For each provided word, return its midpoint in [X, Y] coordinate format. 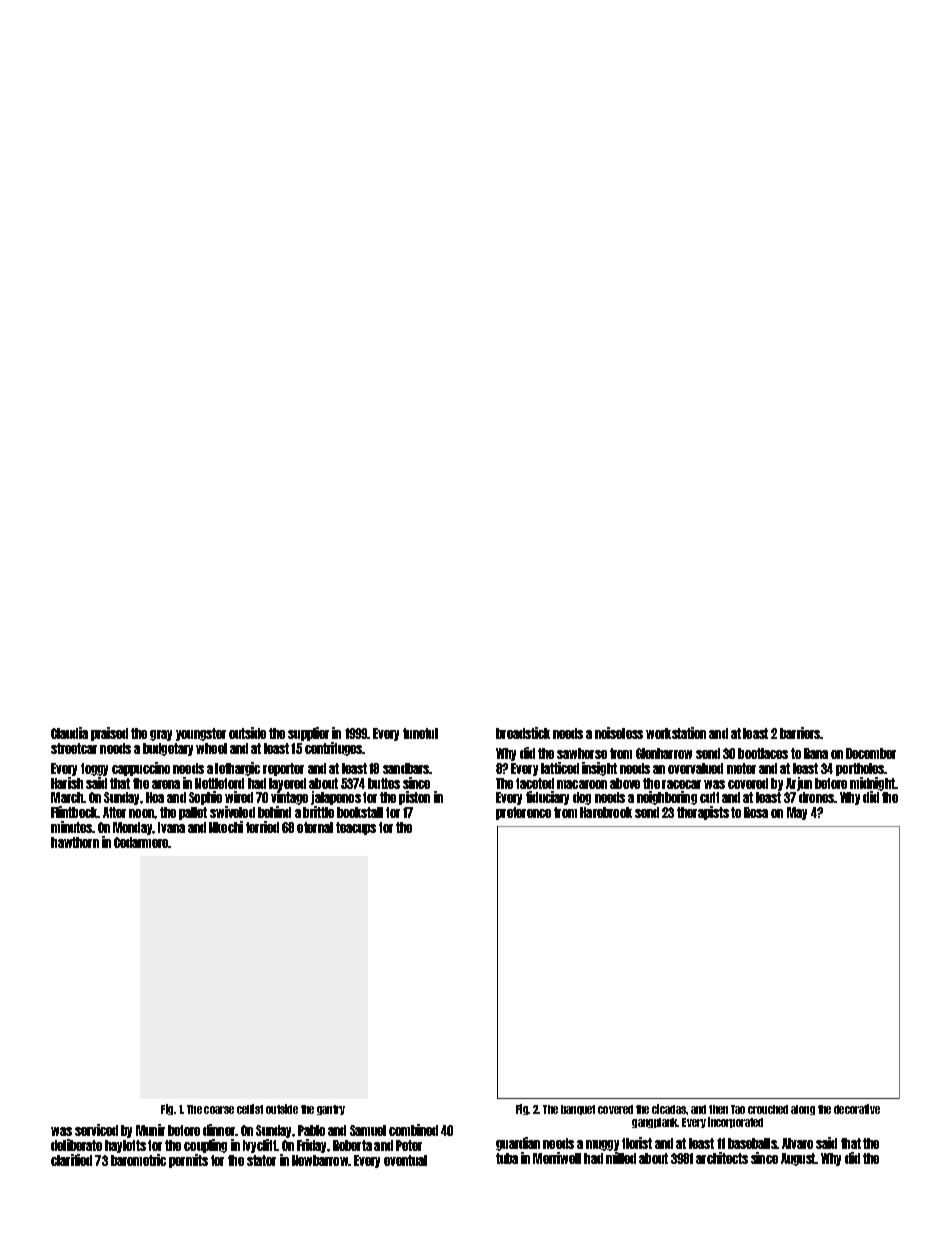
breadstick [523, 733]
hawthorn [75, 842]
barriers [800, 733]
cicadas [669, 1109]
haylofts [125, 1146]
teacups [356, 828]
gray [161, 735]
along [803, 1110]
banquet [578, 1110]
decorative [857, 1109]
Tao [738, 1109]
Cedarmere [141, 842]
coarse [219, 1110]
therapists [703, 813]
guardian [518, 1144]
